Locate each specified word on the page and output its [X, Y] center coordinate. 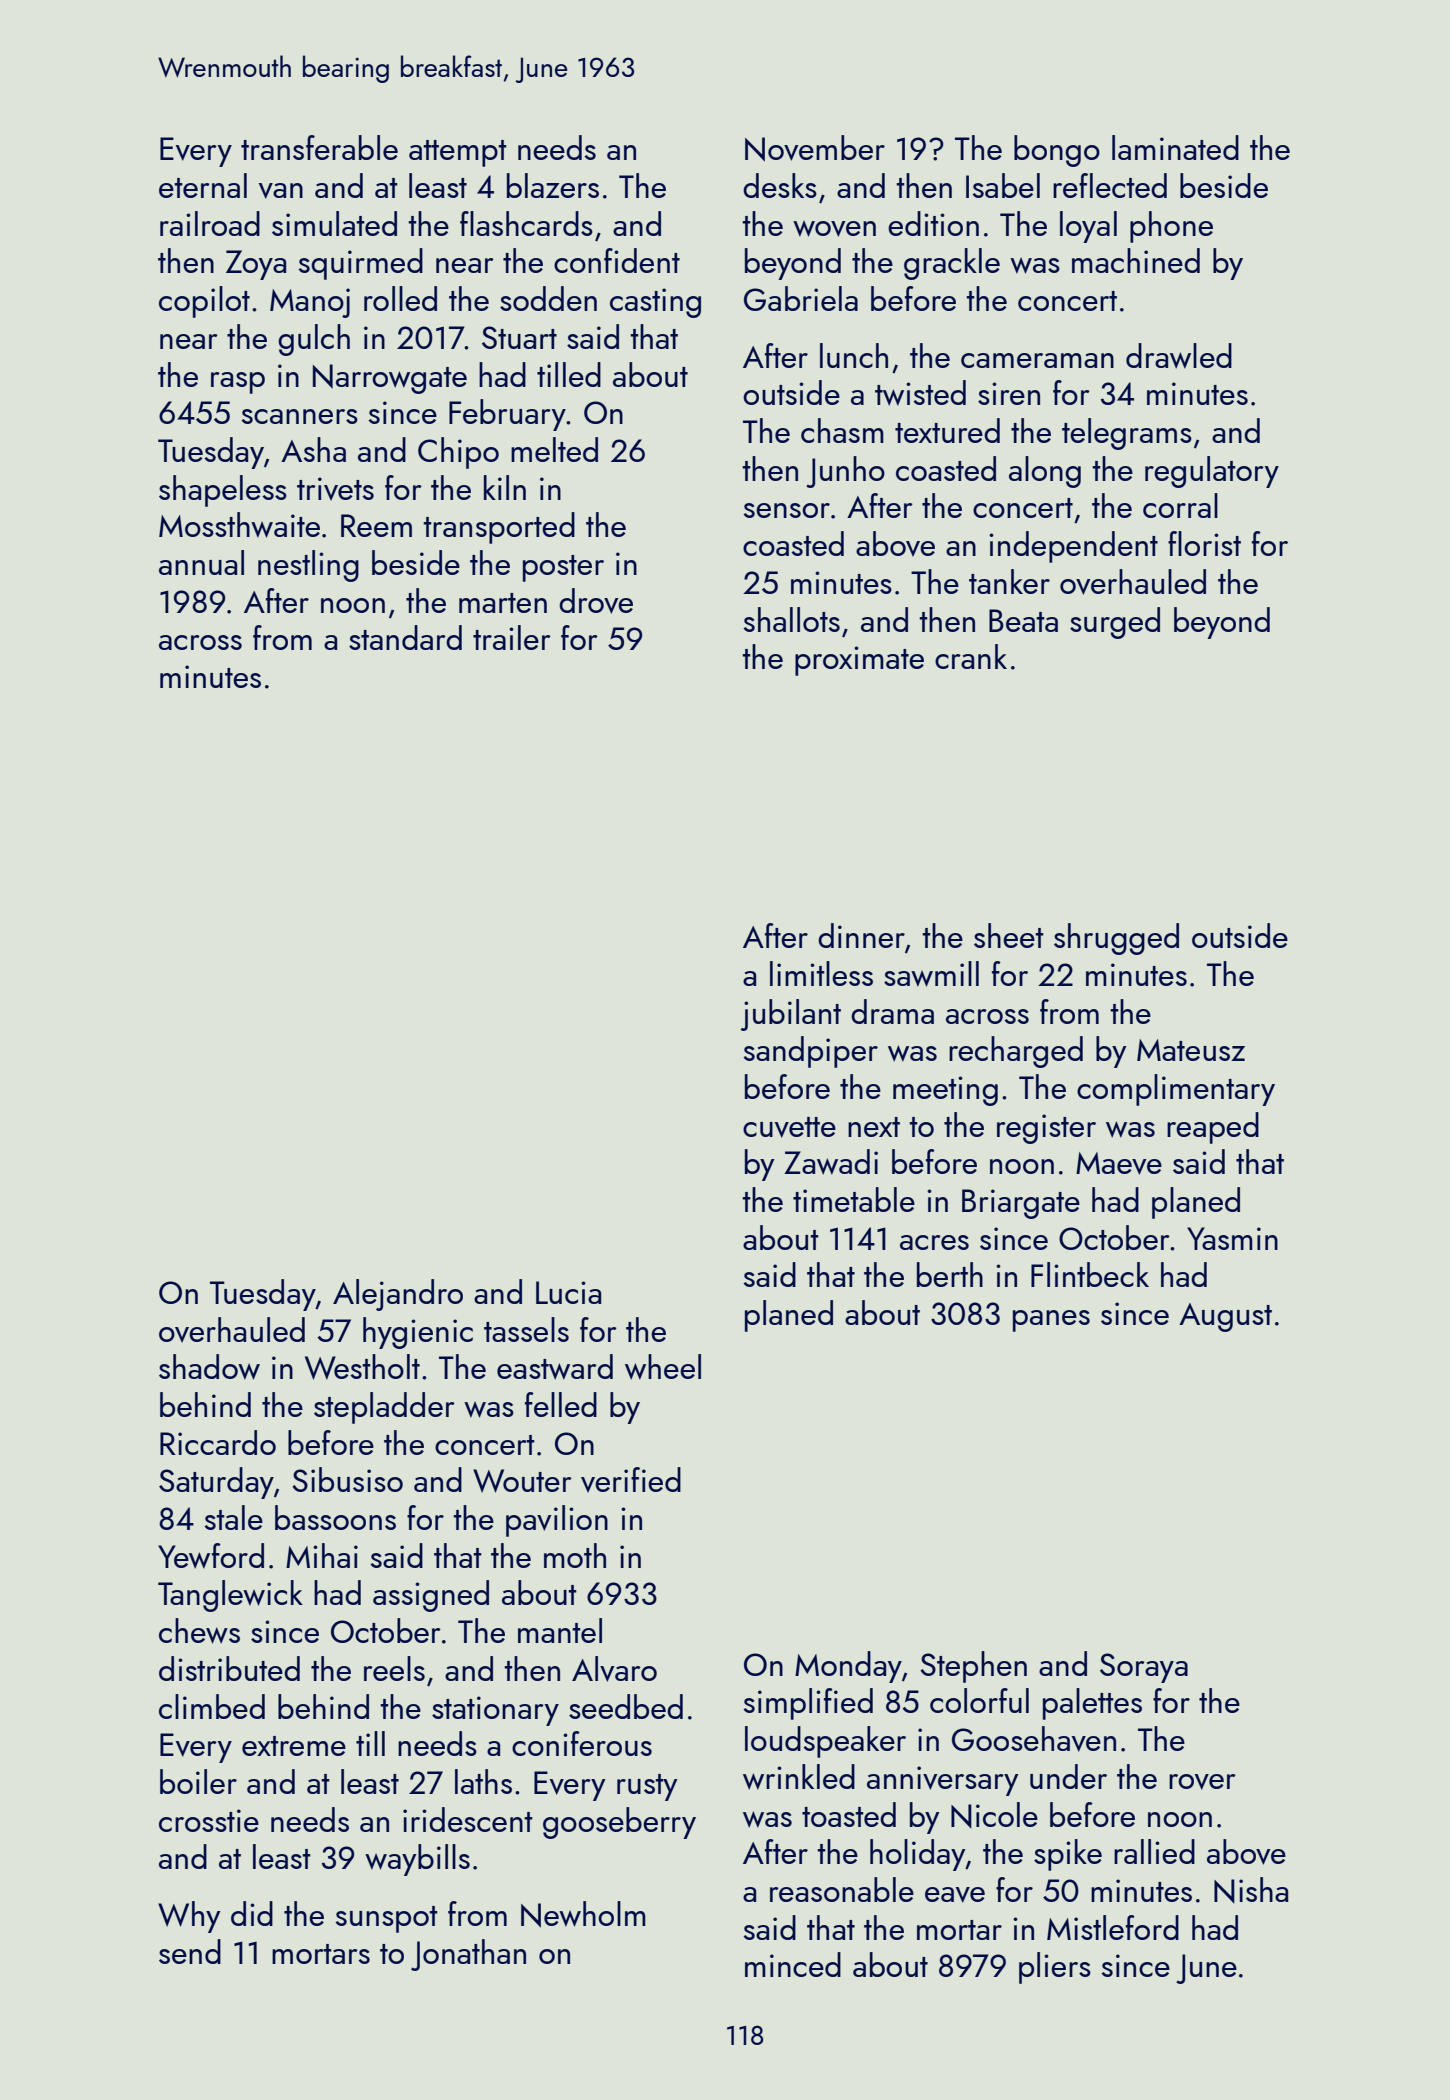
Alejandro [398, 1295]
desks [780, 185]
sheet [1009, 935]
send [190, 1951]
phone [1171, 227]
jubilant [791, 1015]
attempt [458, 153]
